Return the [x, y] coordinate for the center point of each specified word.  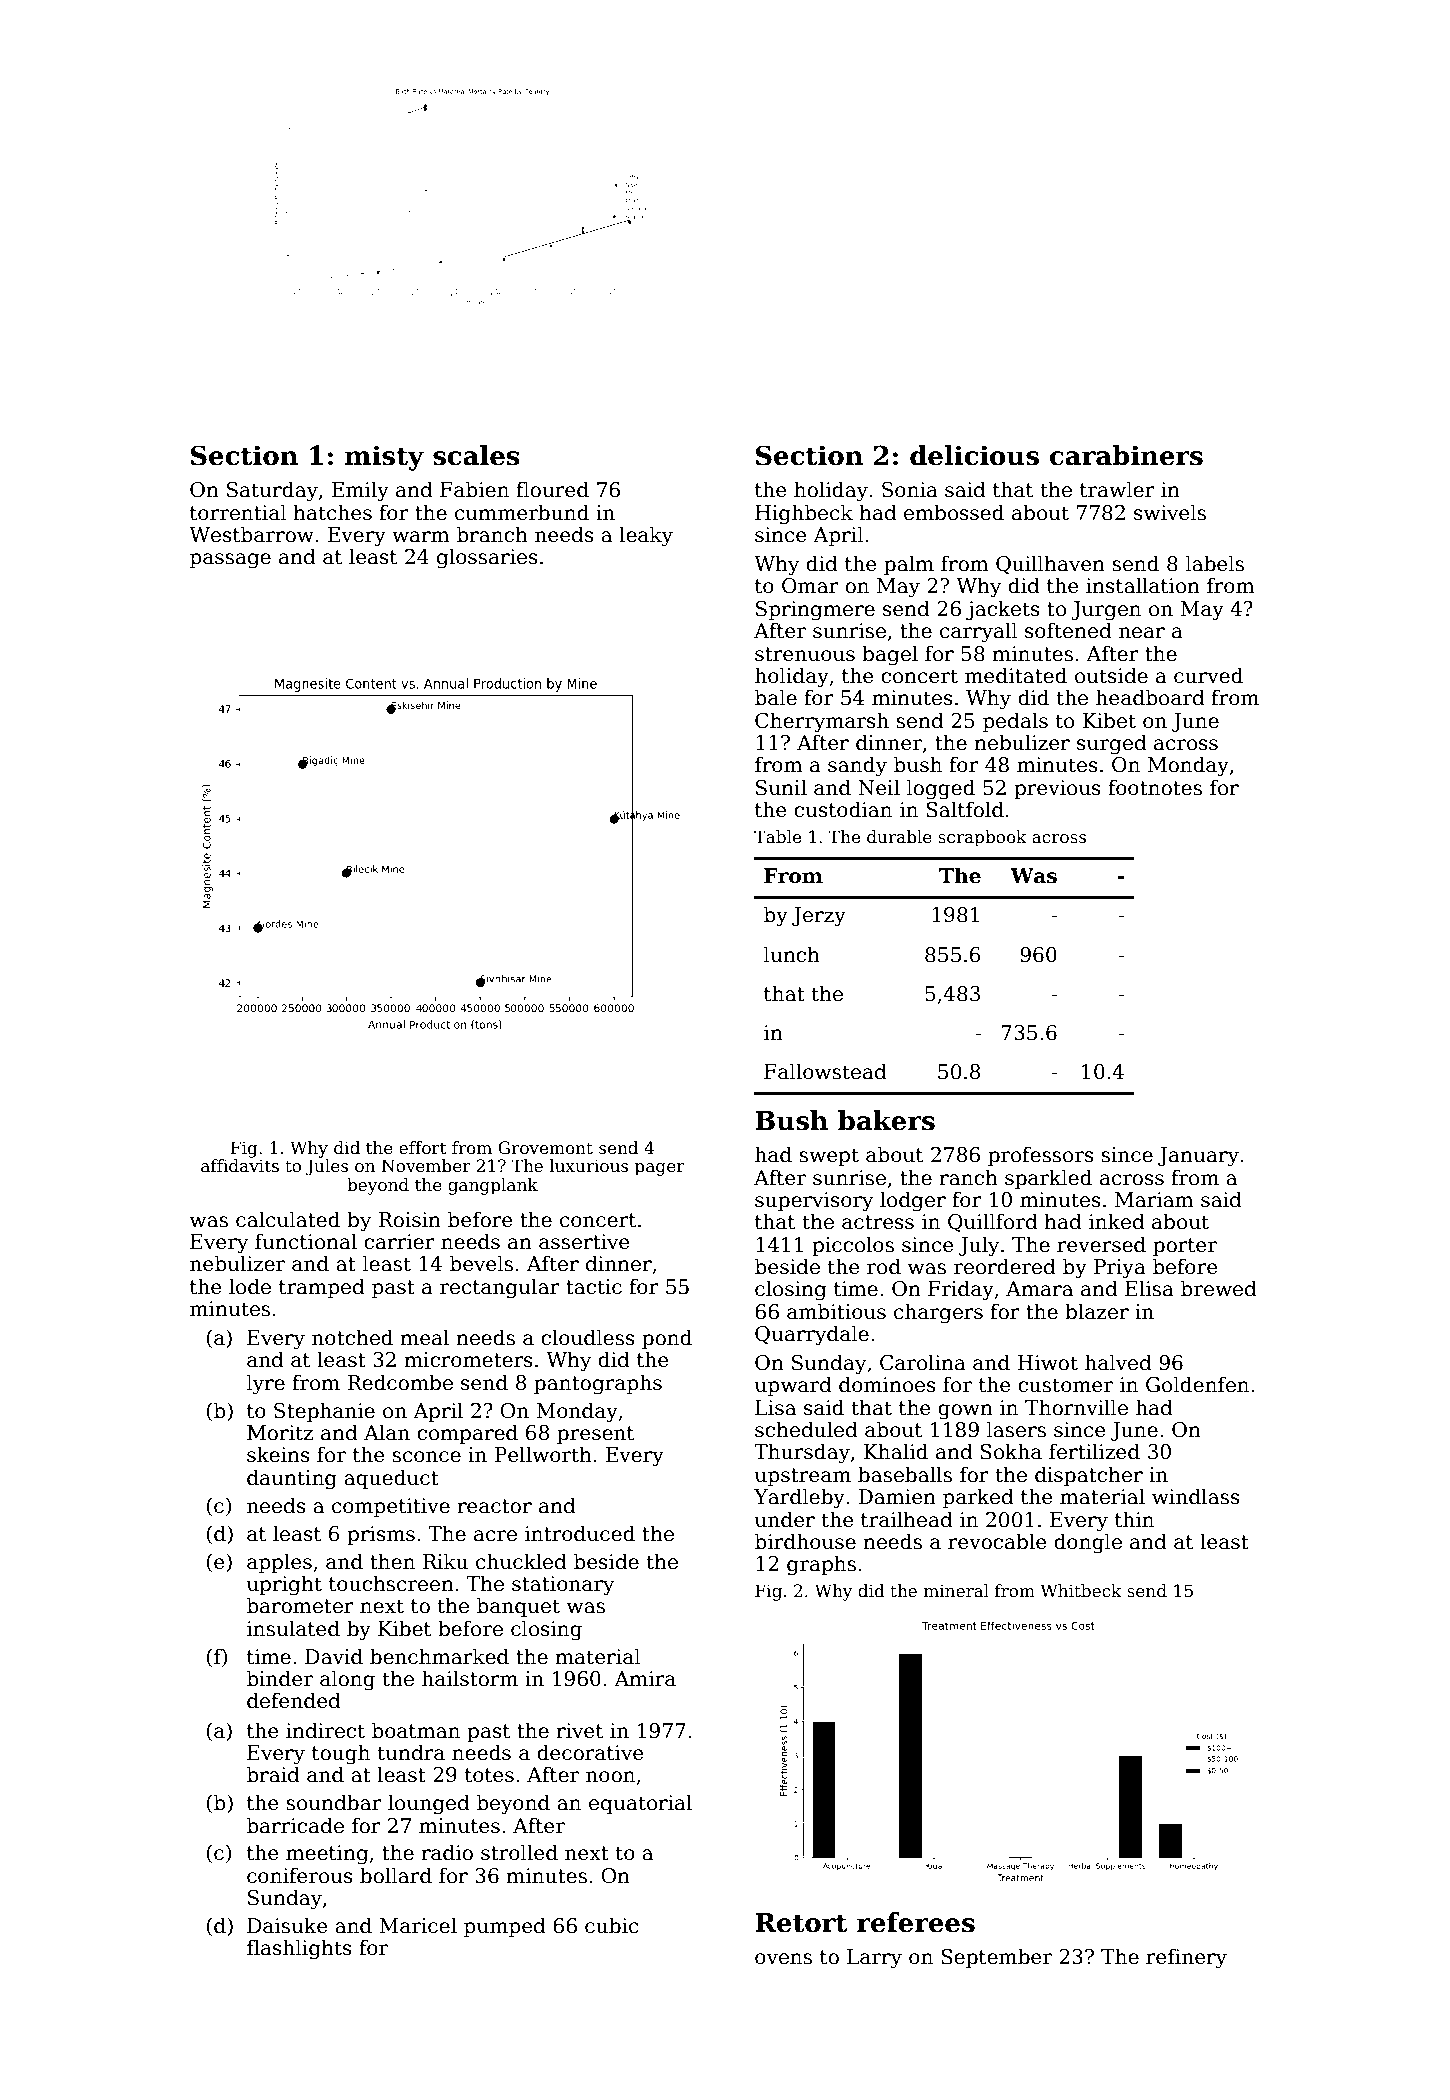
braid [273, 1774]
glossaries [487, 558]
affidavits [240, 1166]
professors [1041, 1156]
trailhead [907, 1519]
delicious [974, 455]
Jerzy [819, 917]
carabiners [1126, 455]
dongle [1088, 1543]
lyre [266, 1384]
